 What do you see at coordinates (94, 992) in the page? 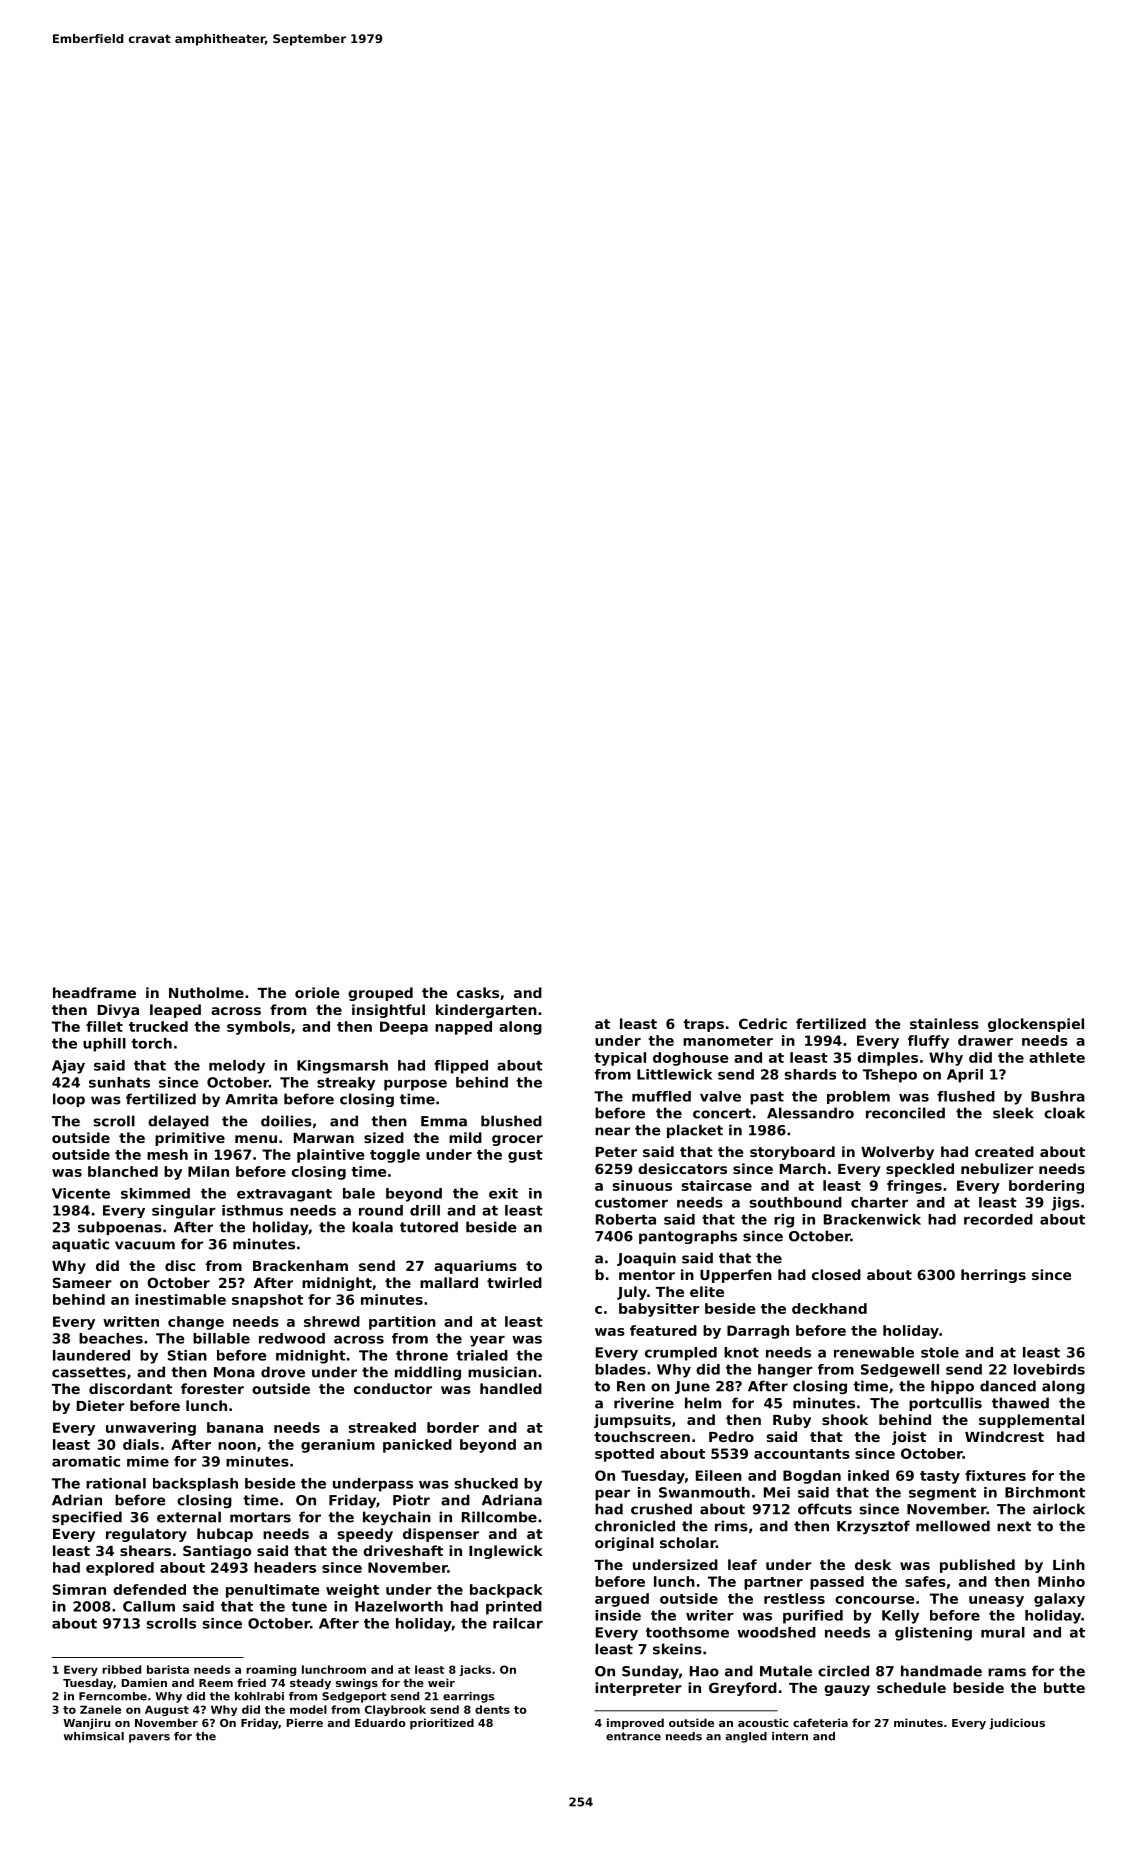
I see `headframe` at bounding box center [94, 992].
